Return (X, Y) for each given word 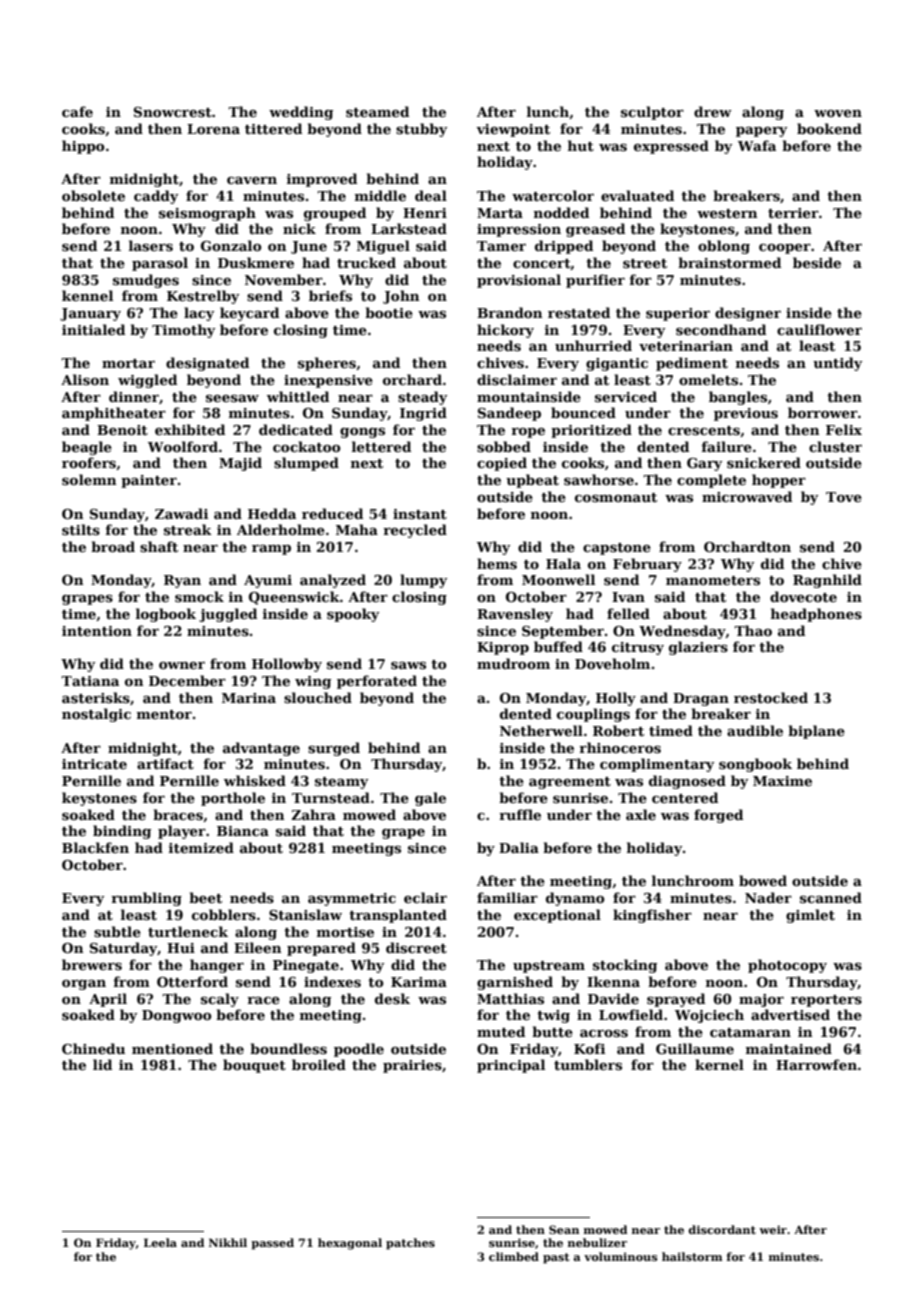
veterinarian (686, 346)
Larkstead (409, 228)
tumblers (588, 1064)
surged (334, 749)
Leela (160, 1242)
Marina (249, 698)
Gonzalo (231, 245)
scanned (831, 897)
